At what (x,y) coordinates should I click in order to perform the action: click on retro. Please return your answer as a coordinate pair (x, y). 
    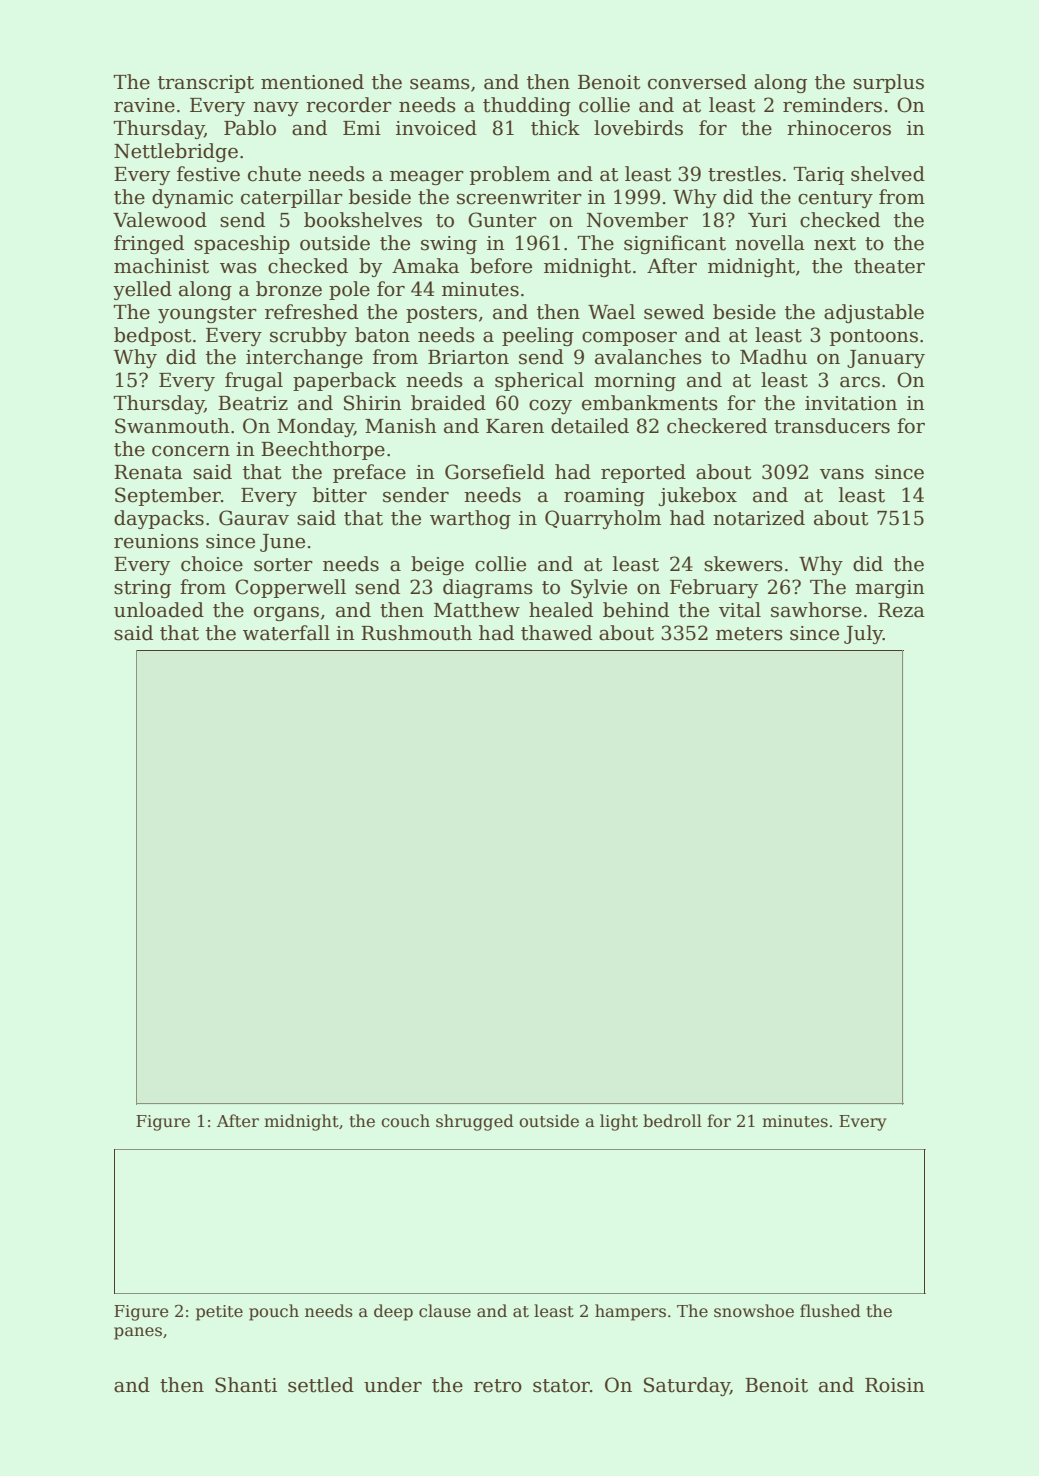
    Looking at the image, I should click on (498, 1386).
